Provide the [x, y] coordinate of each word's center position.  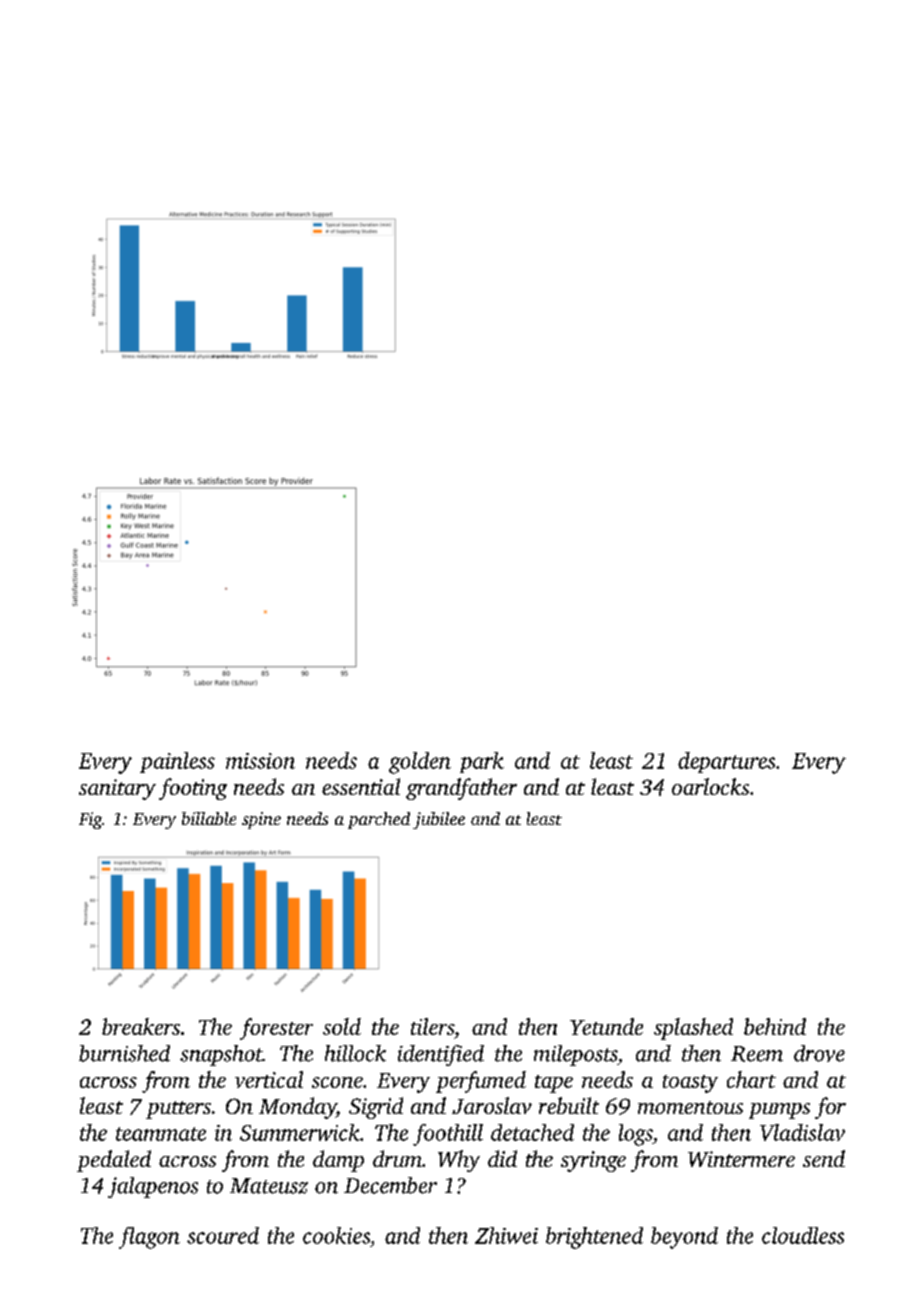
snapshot [221, 1055]
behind [775, 1026]
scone [337, 1082]
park [482, 762]
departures [726, 762]
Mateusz [269, 1186]
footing [193, 789]
